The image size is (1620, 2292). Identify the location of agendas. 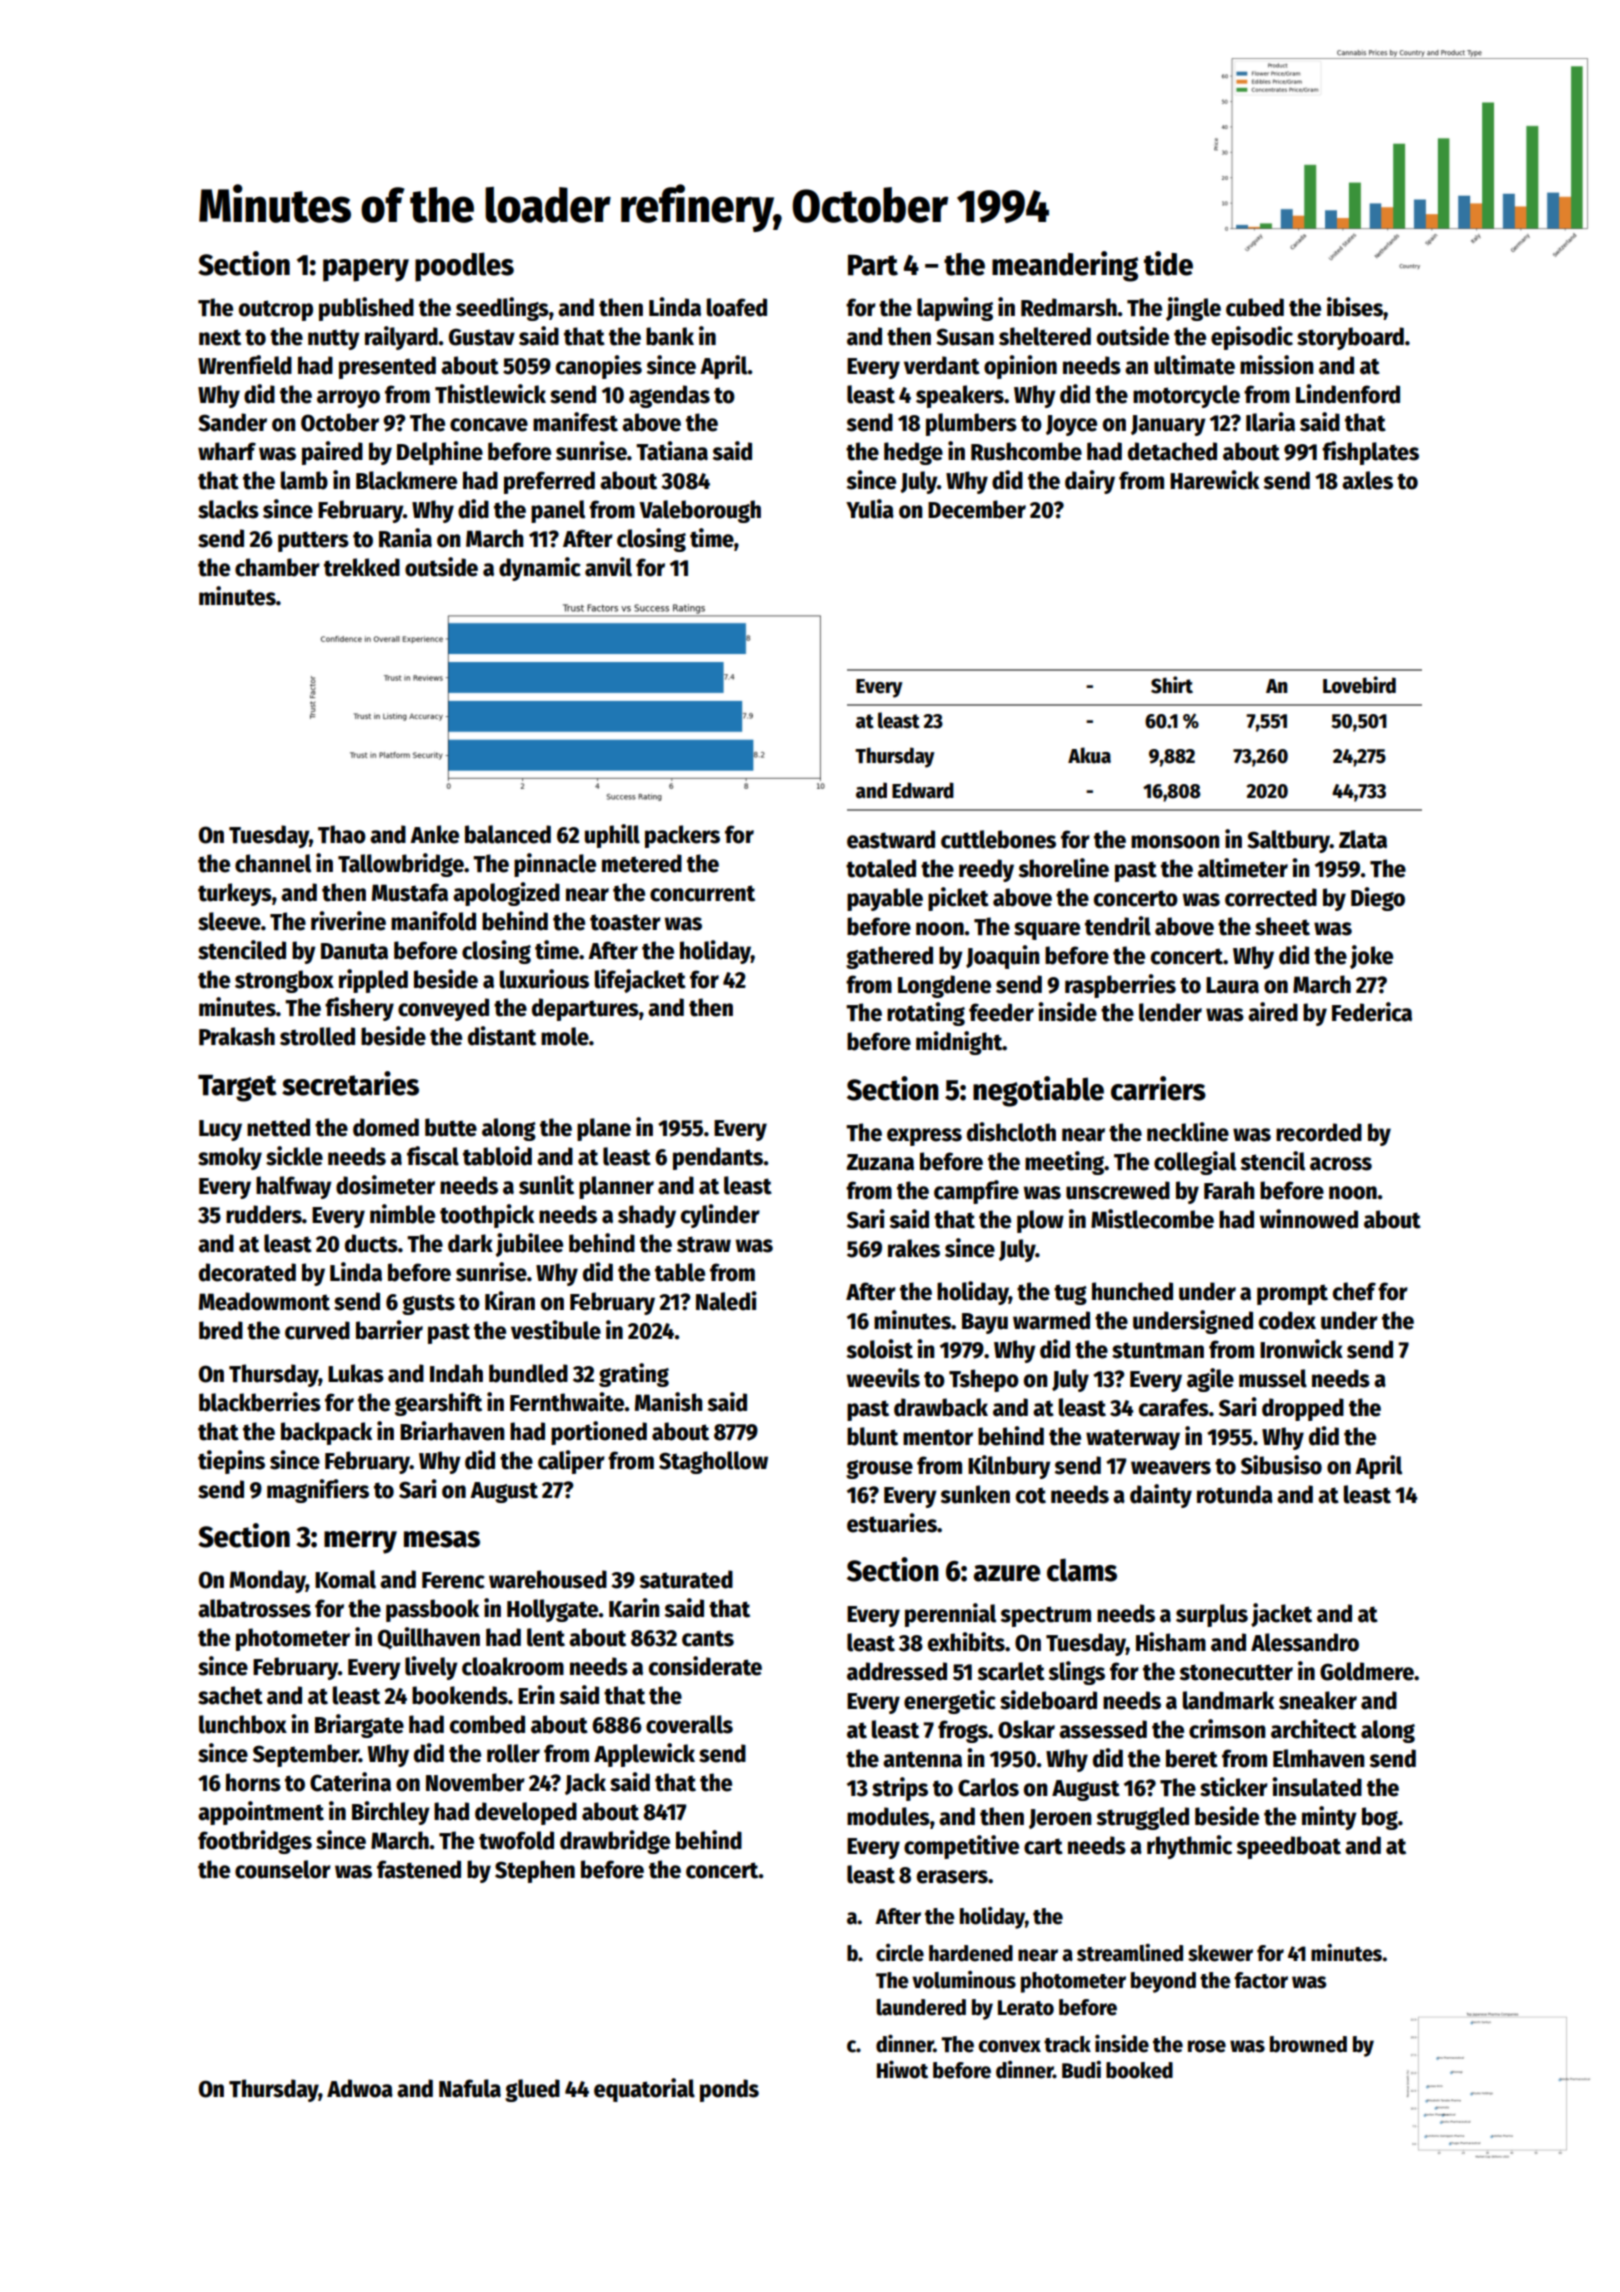
(669, 396).
